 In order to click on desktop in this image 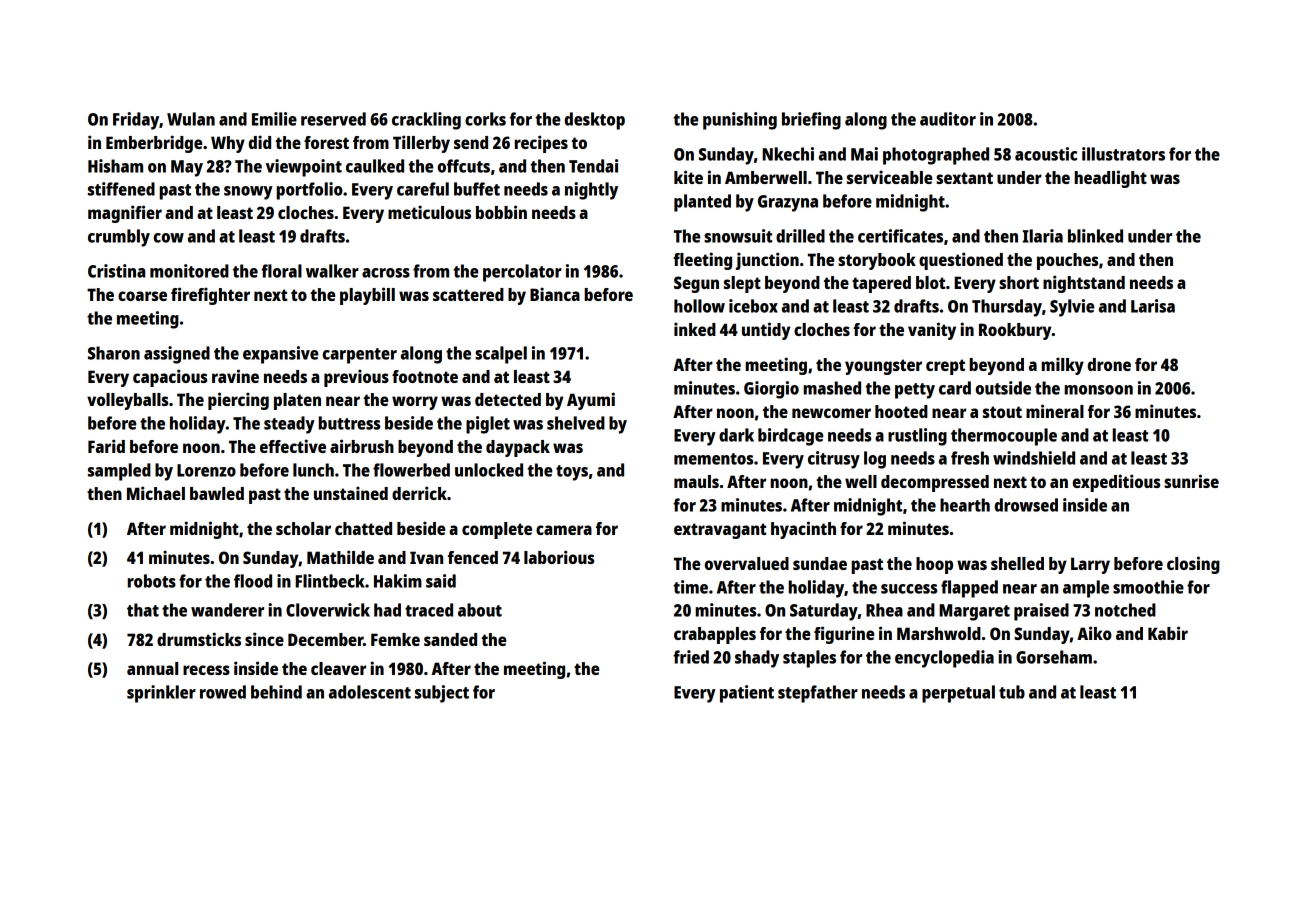, I will do `click(595, 121)`.
